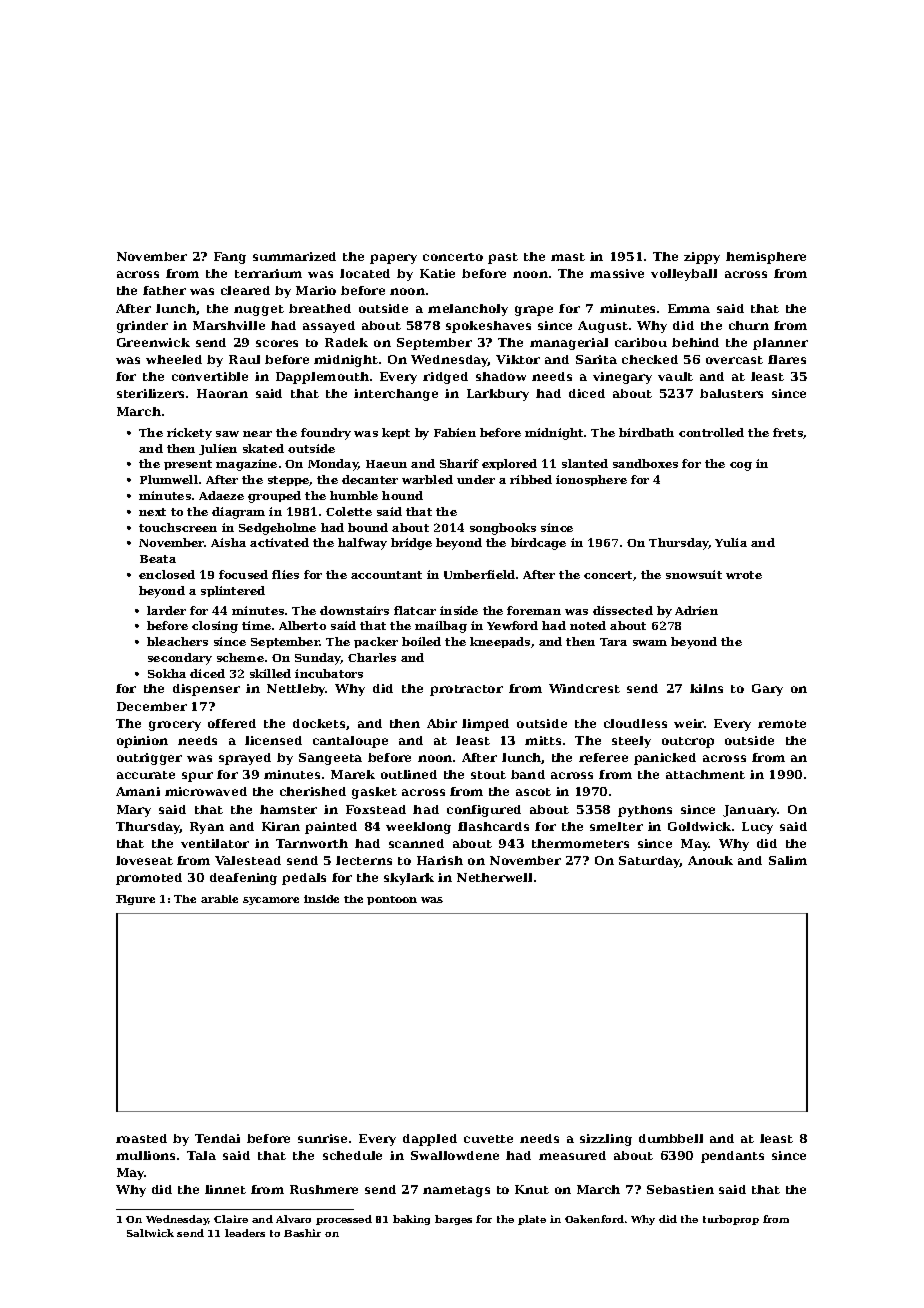 The image size is (924, 1308). I want to click on Mary, so click(134, 811).
